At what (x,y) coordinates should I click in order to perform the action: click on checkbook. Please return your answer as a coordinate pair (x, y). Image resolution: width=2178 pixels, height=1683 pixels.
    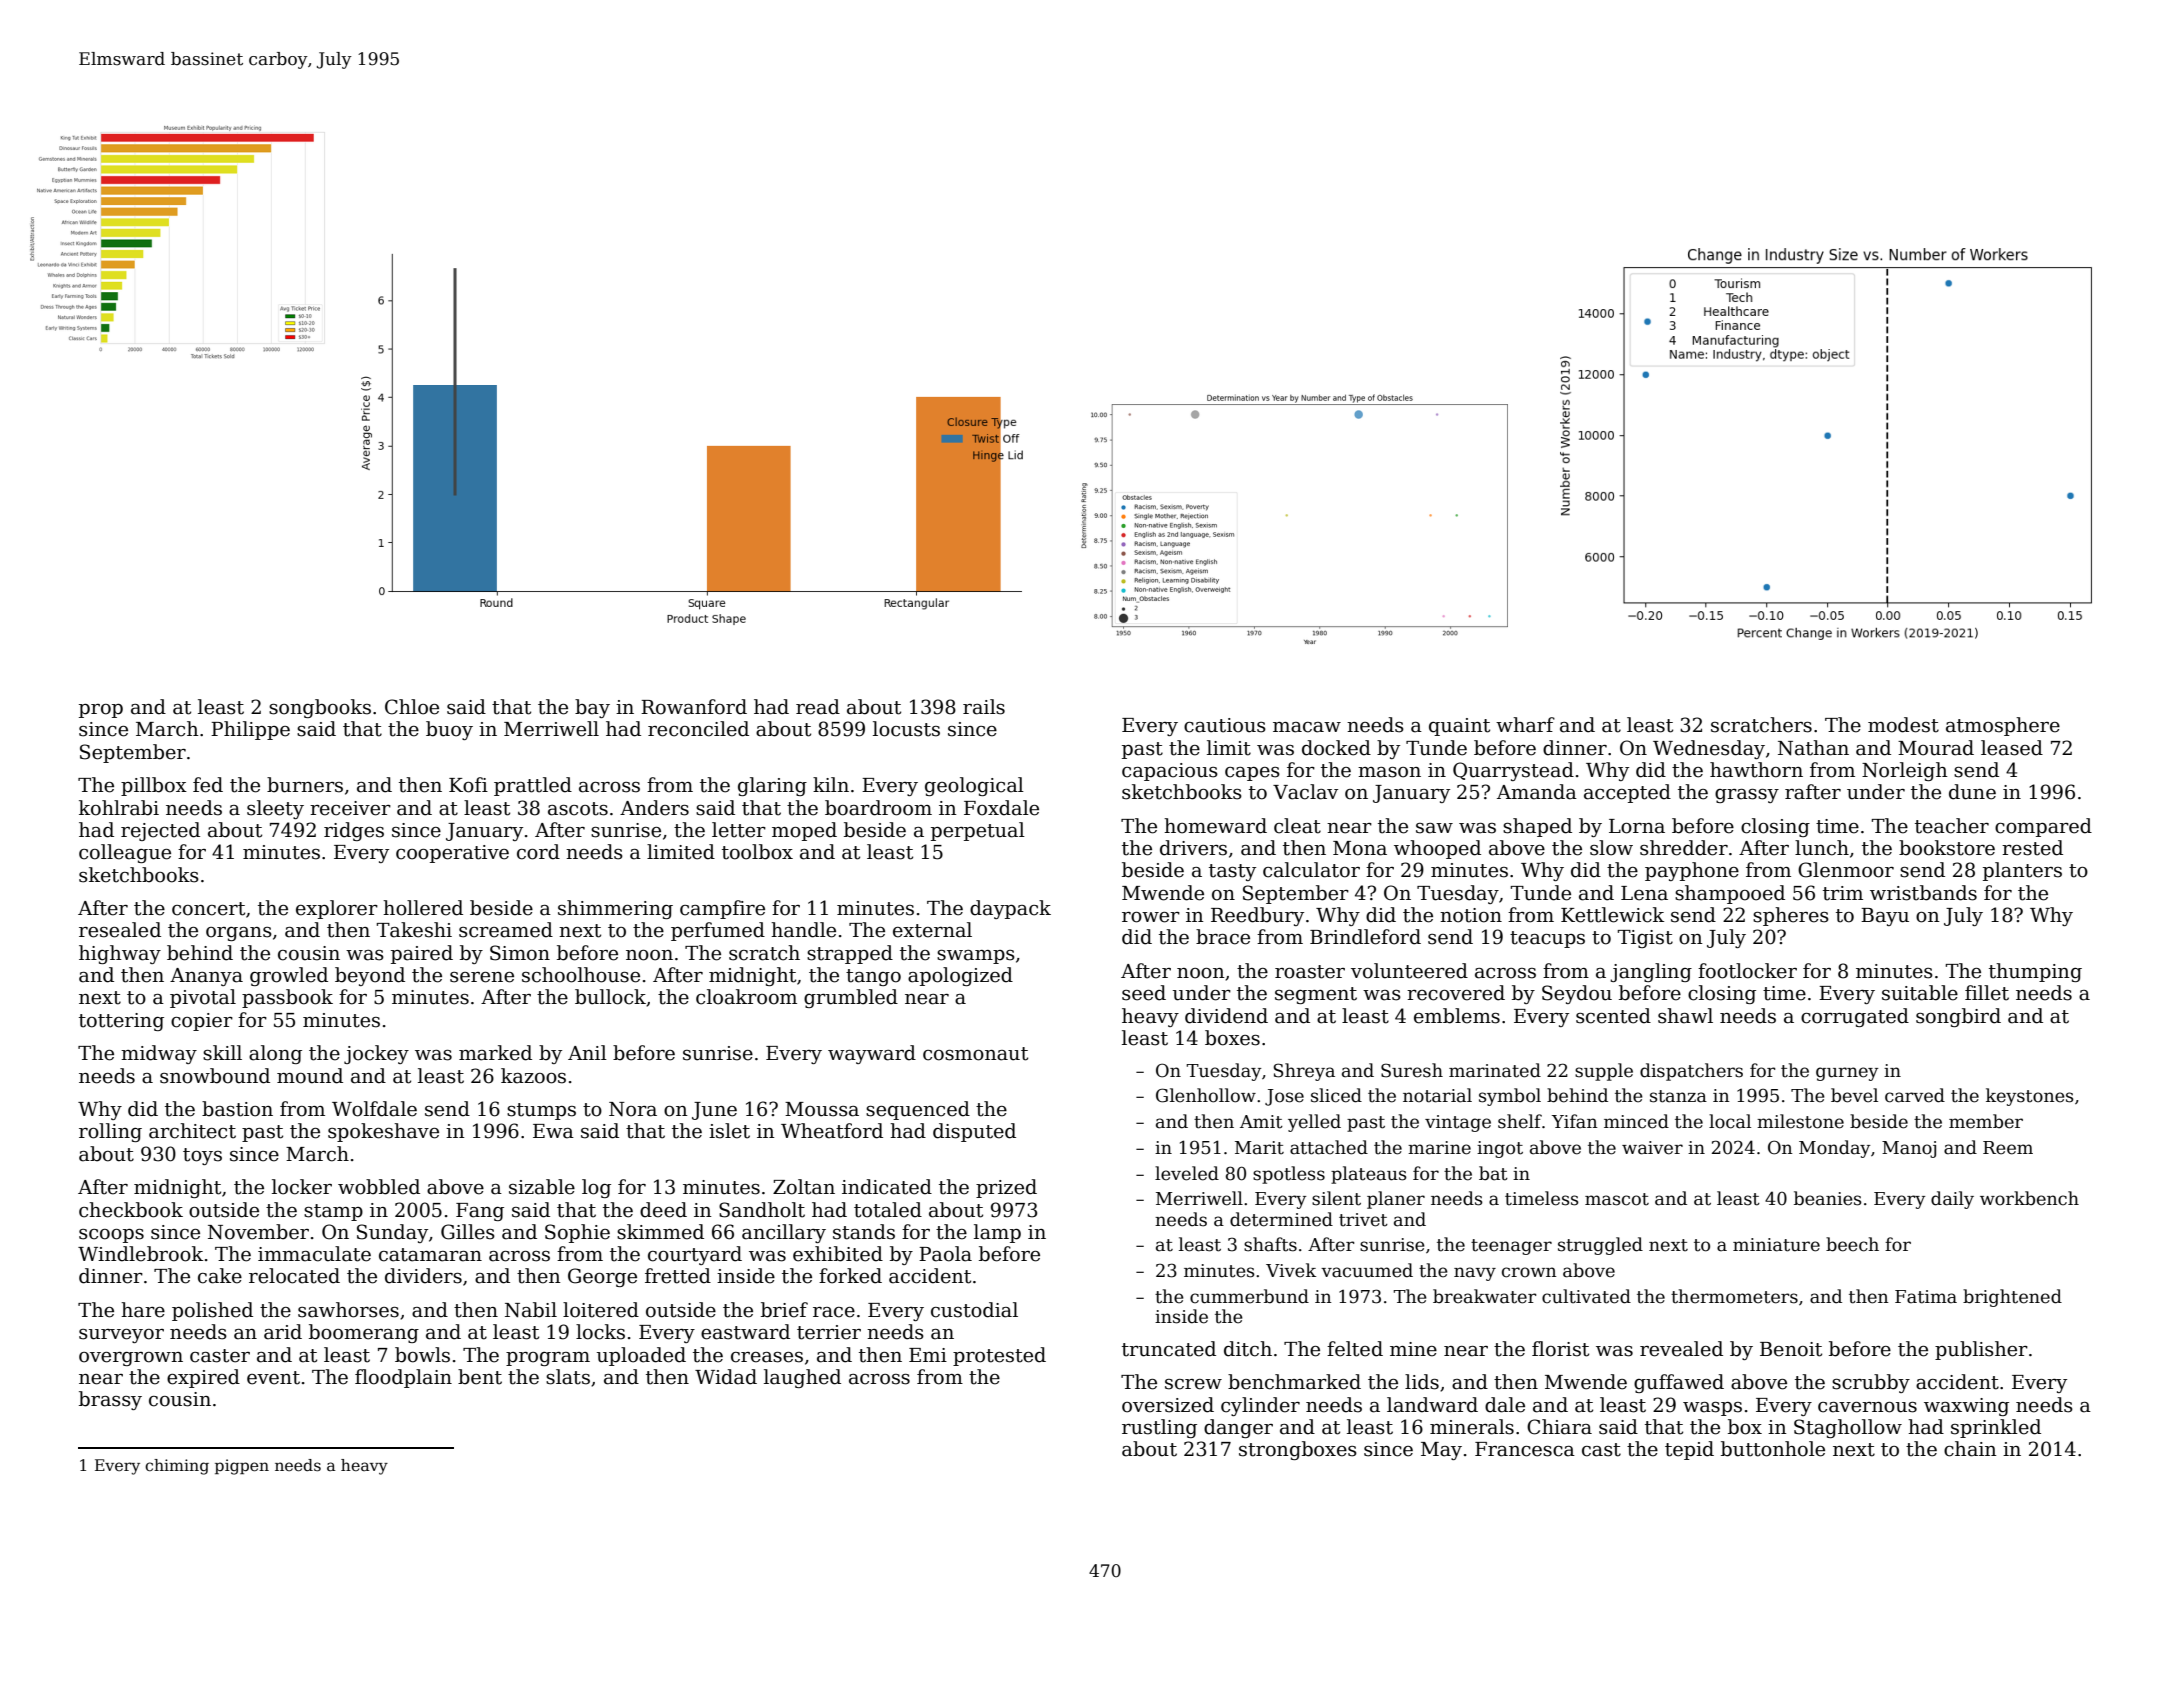
    Looking at the image, I should click on (131, 1210).
